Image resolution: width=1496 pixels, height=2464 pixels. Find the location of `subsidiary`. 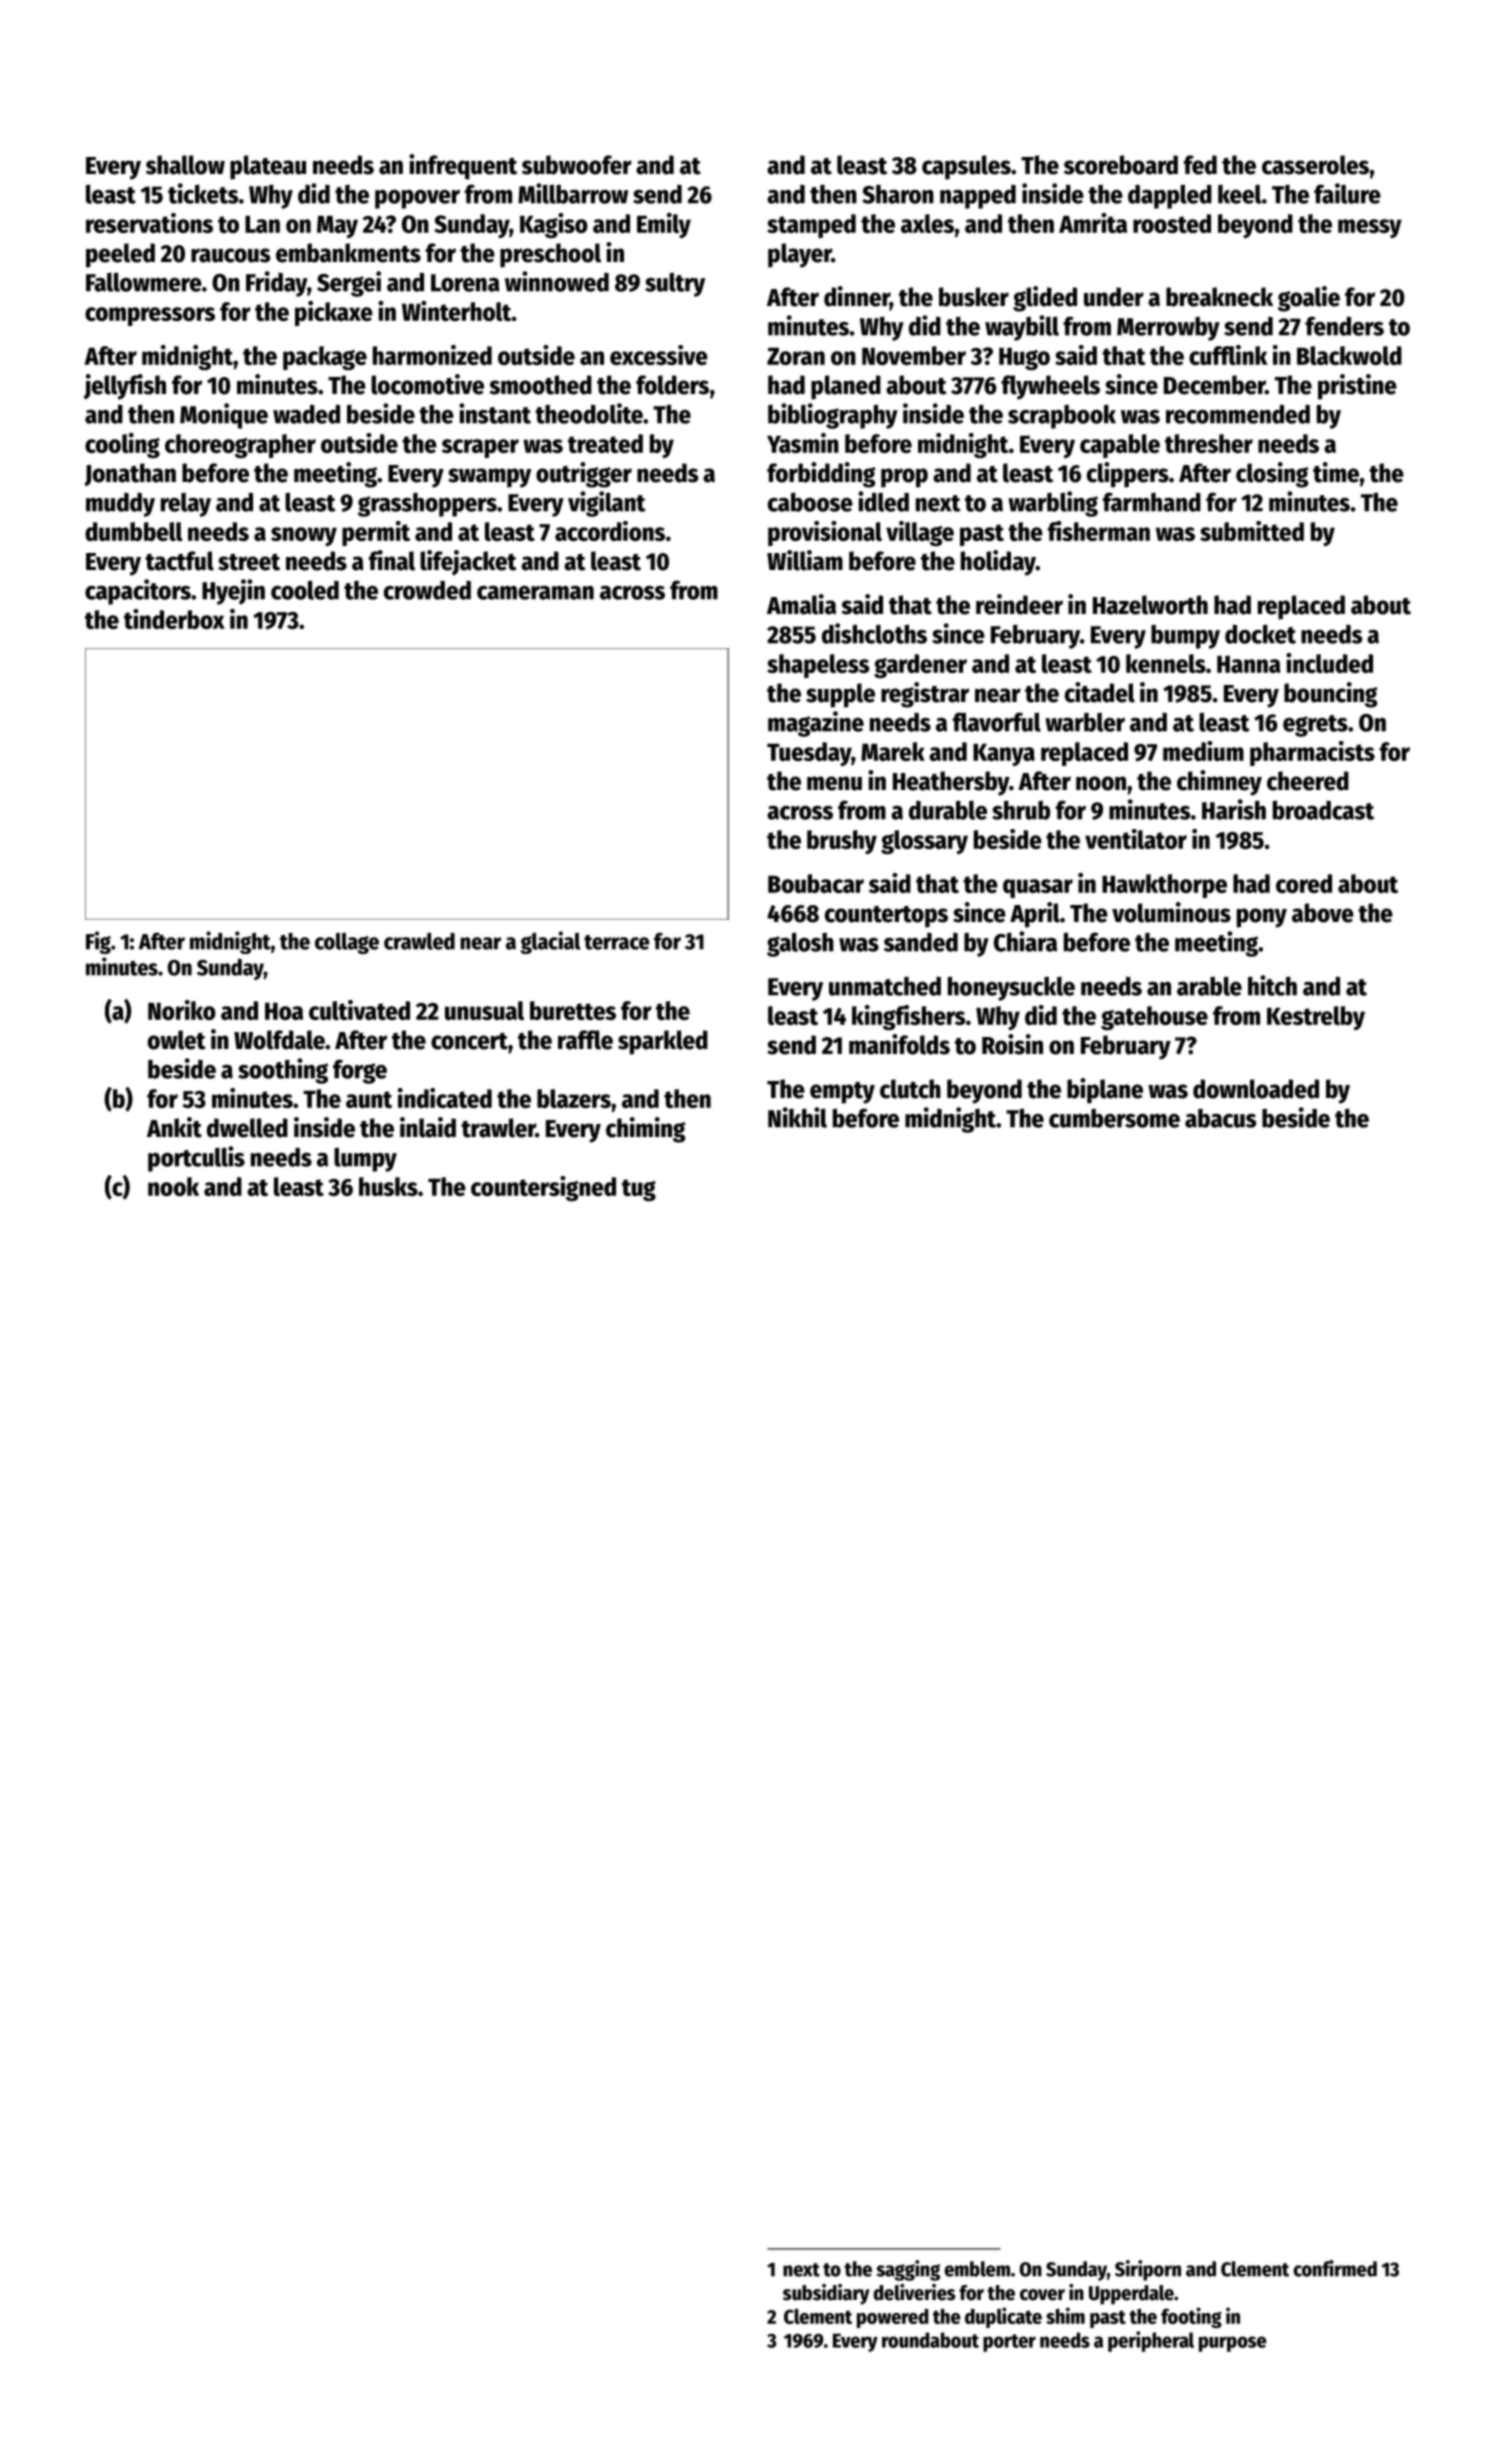

subsidiary is located at coordinates (826, 2294).
